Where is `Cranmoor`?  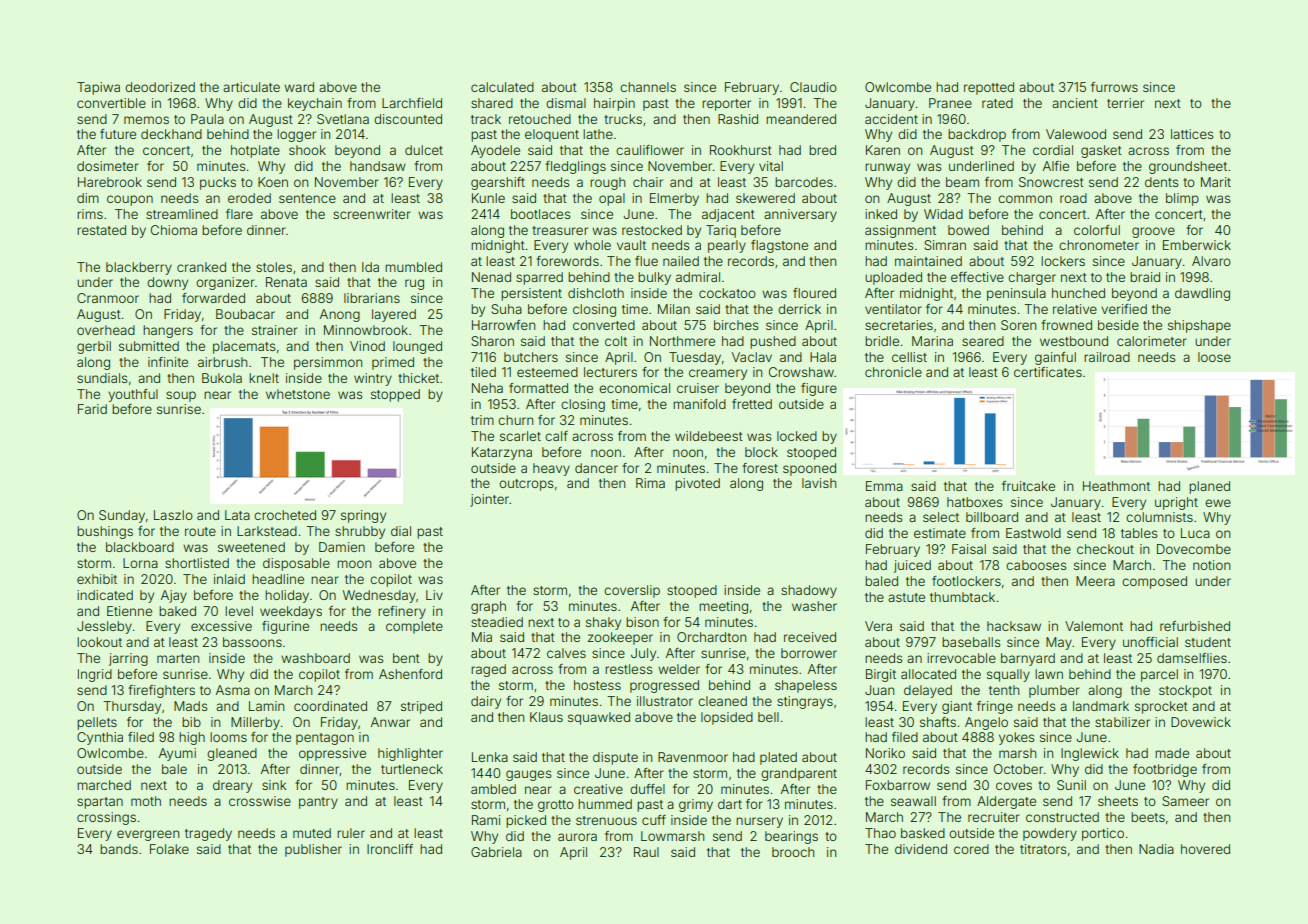 Cranmoor is located at coordinates (108, 298).
